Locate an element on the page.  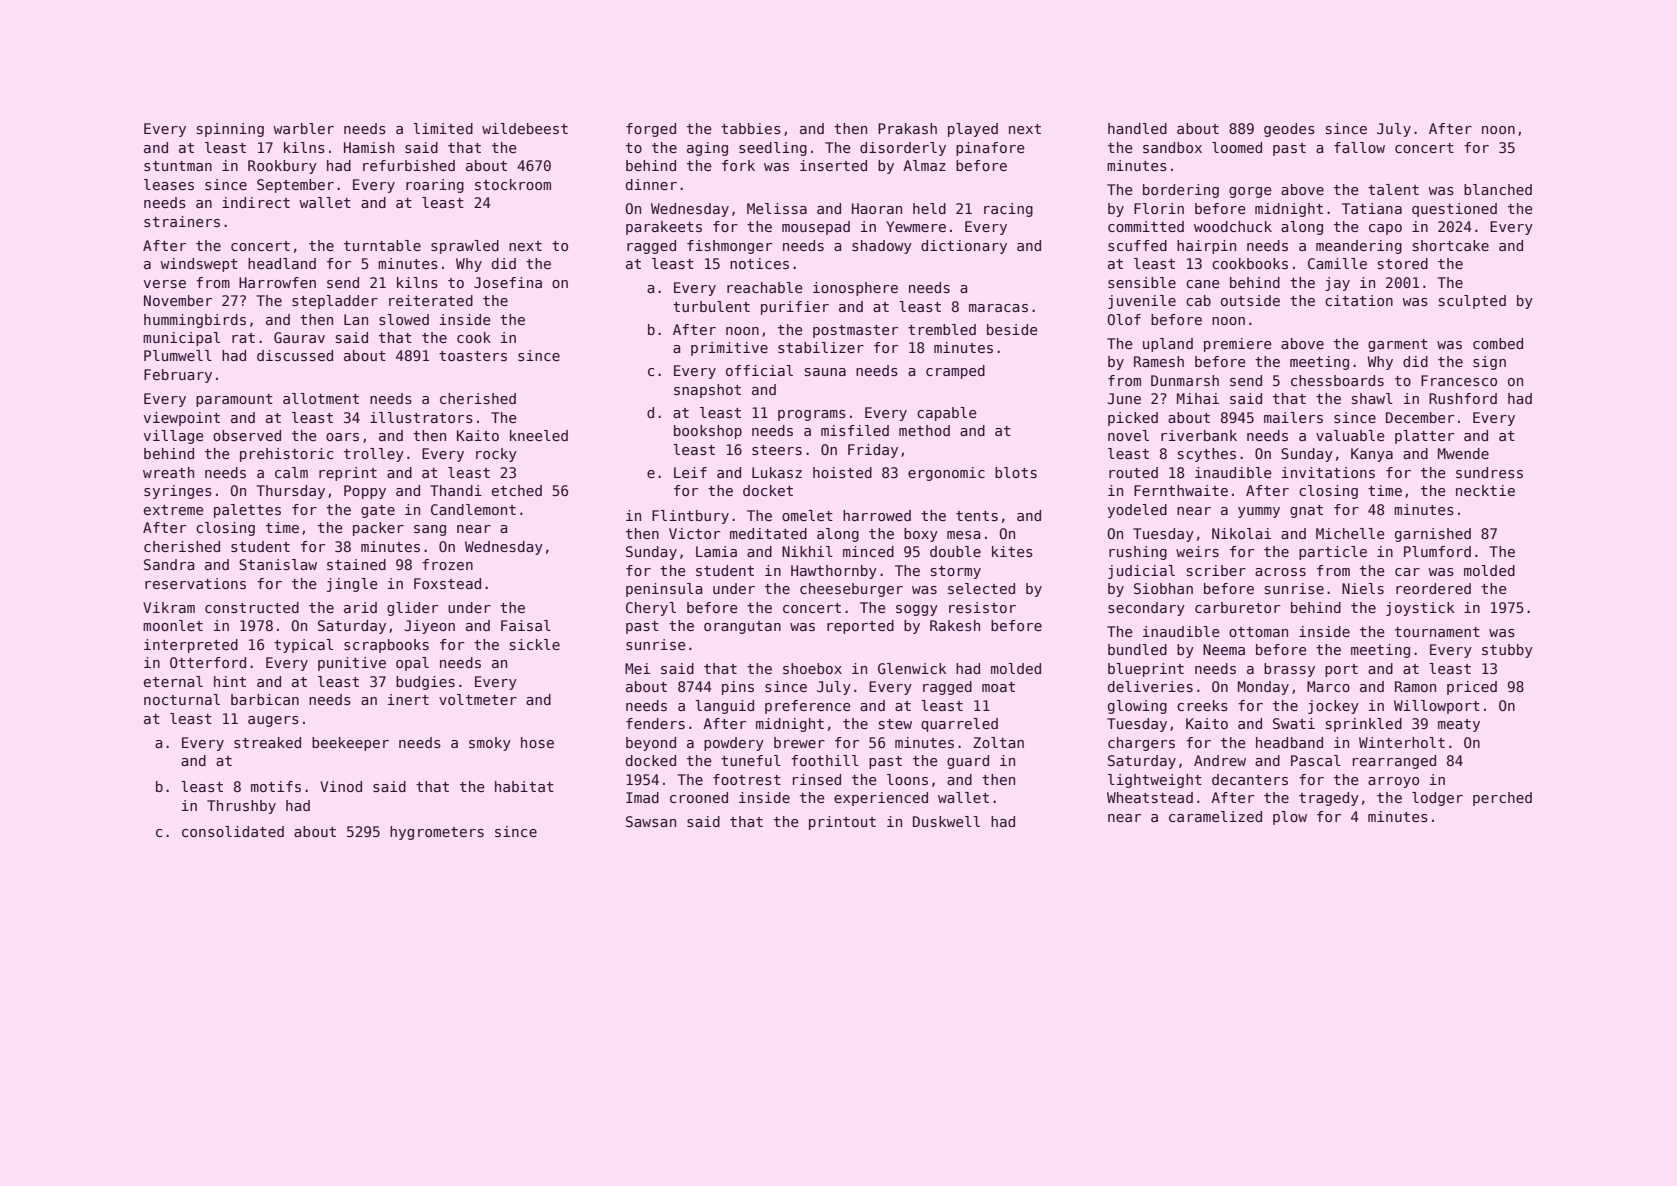
illustrators is located at coordinates (421, 417).
